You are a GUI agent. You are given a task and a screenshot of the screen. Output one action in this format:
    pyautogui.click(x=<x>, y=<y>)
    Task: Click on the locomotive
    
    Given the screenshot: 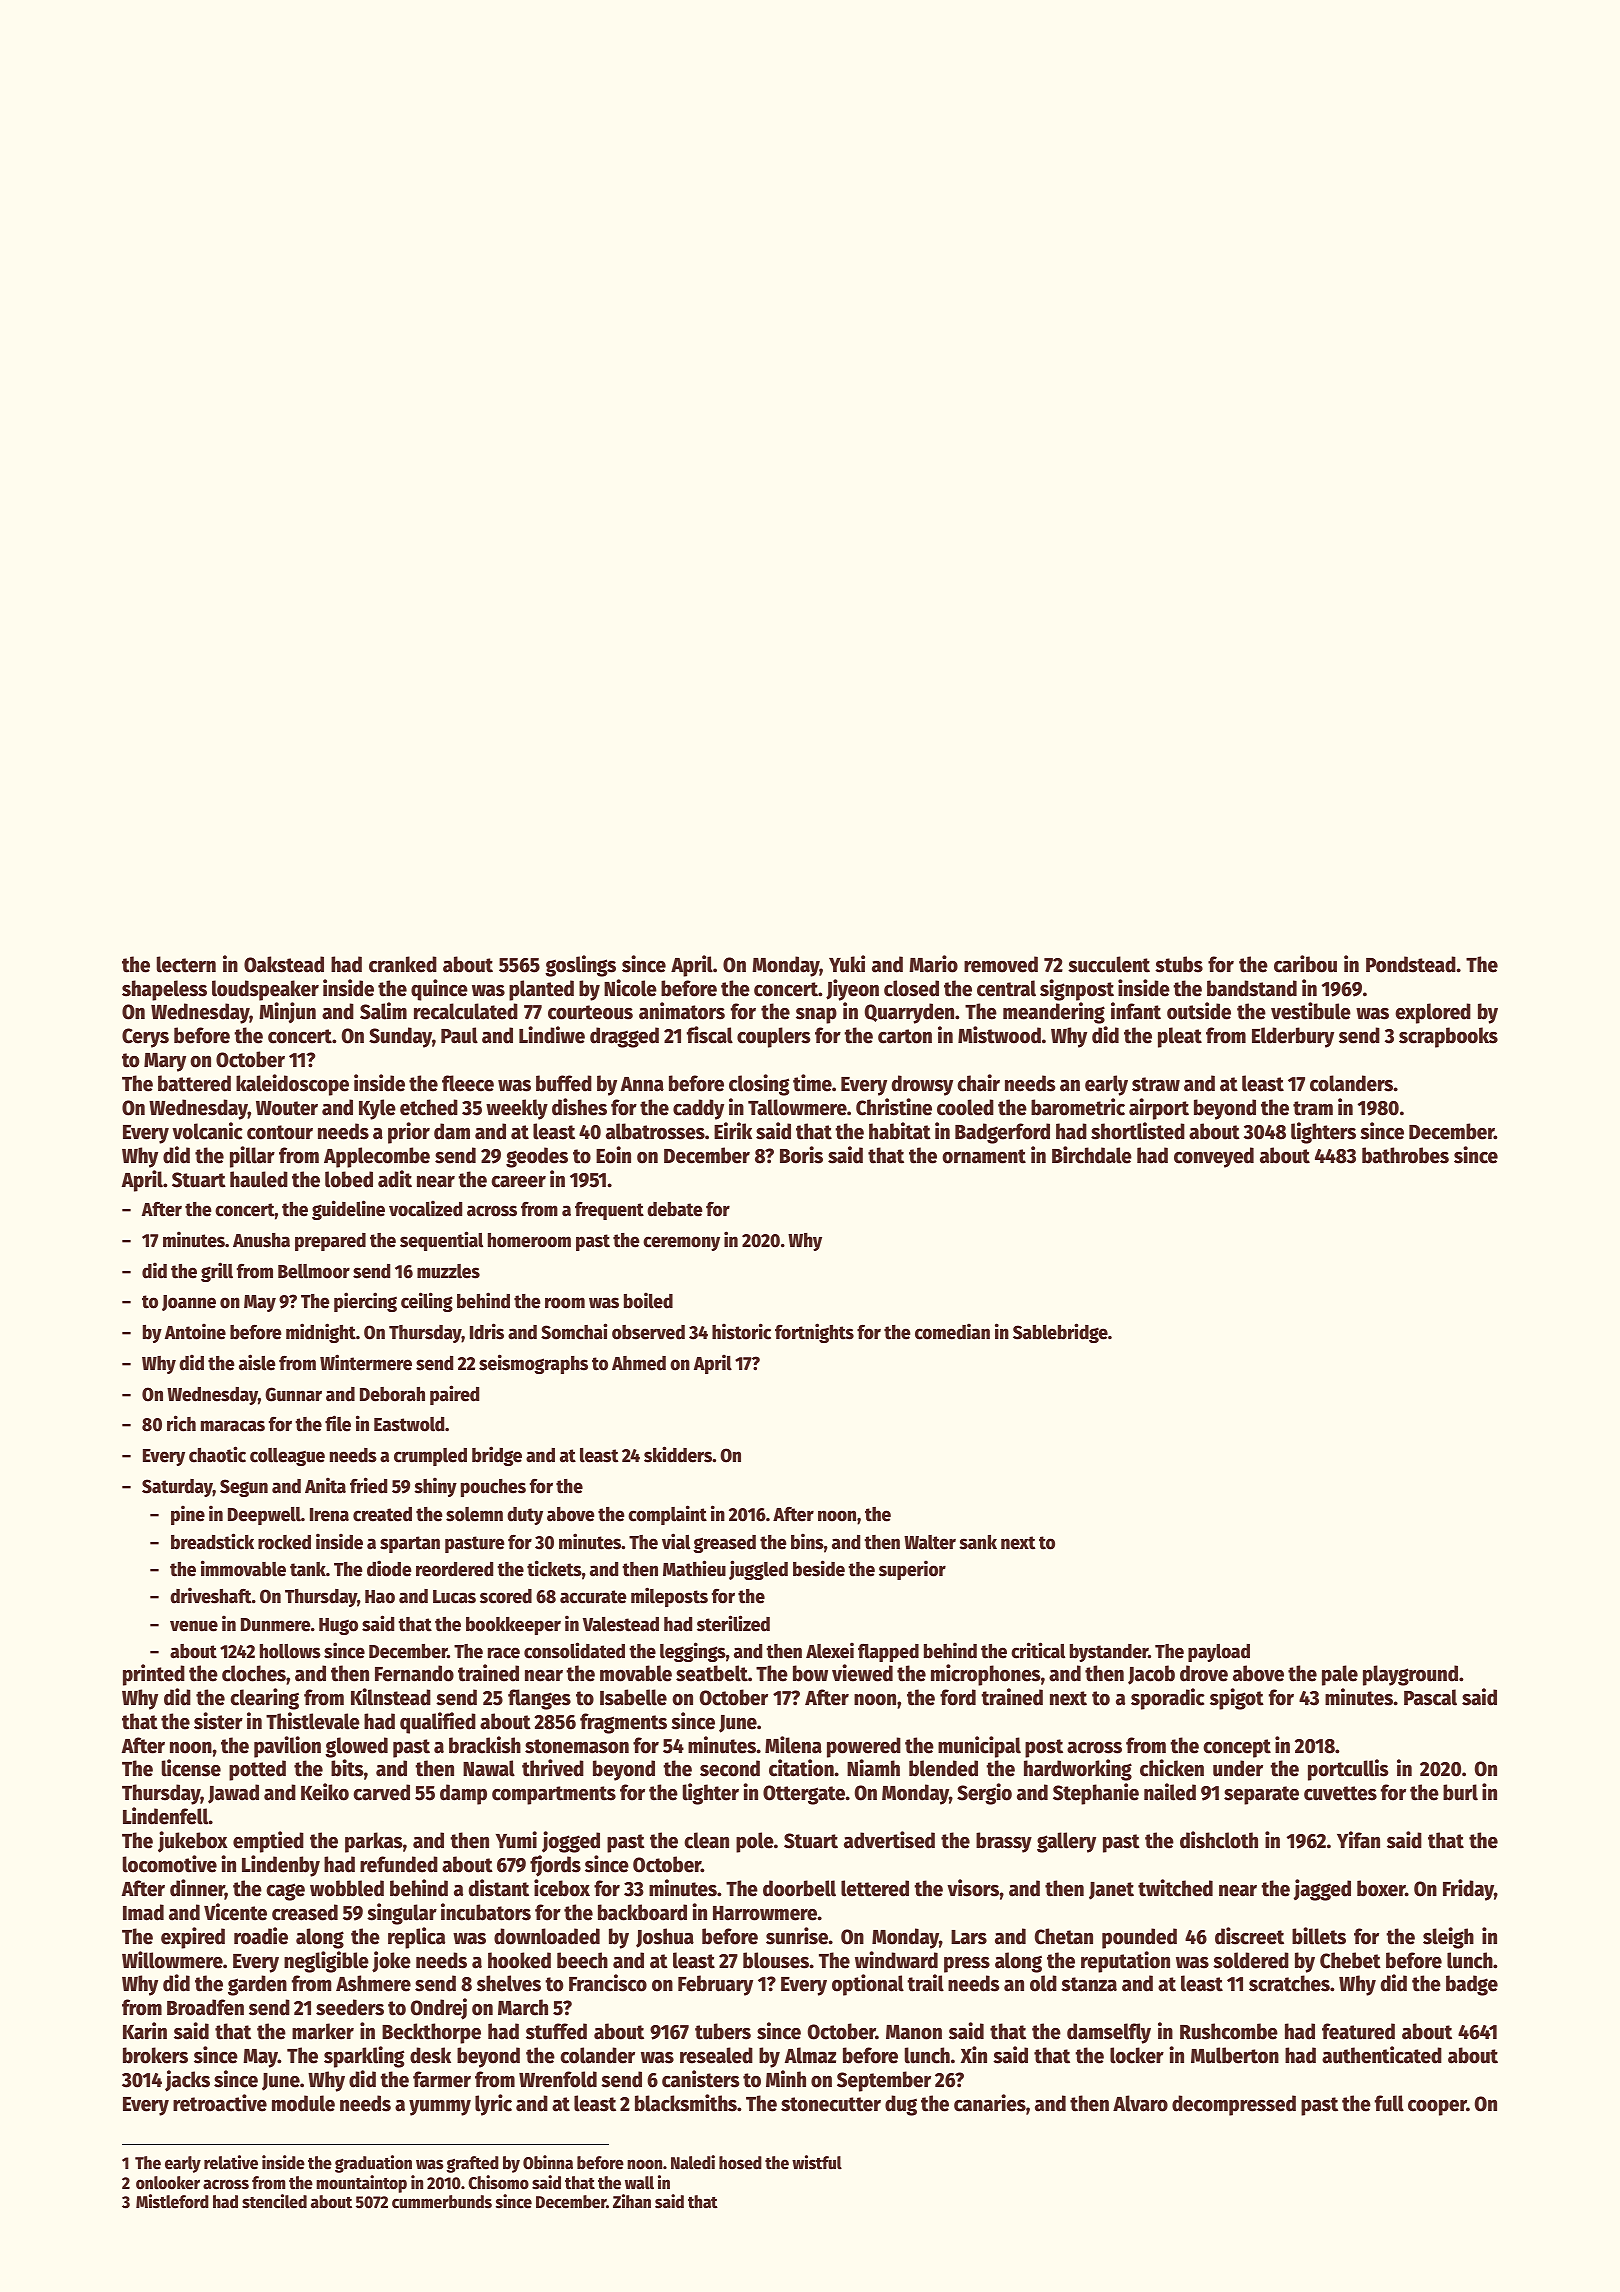 What is the action you would take?
    pyautogui.click(x=170, y=1864)
